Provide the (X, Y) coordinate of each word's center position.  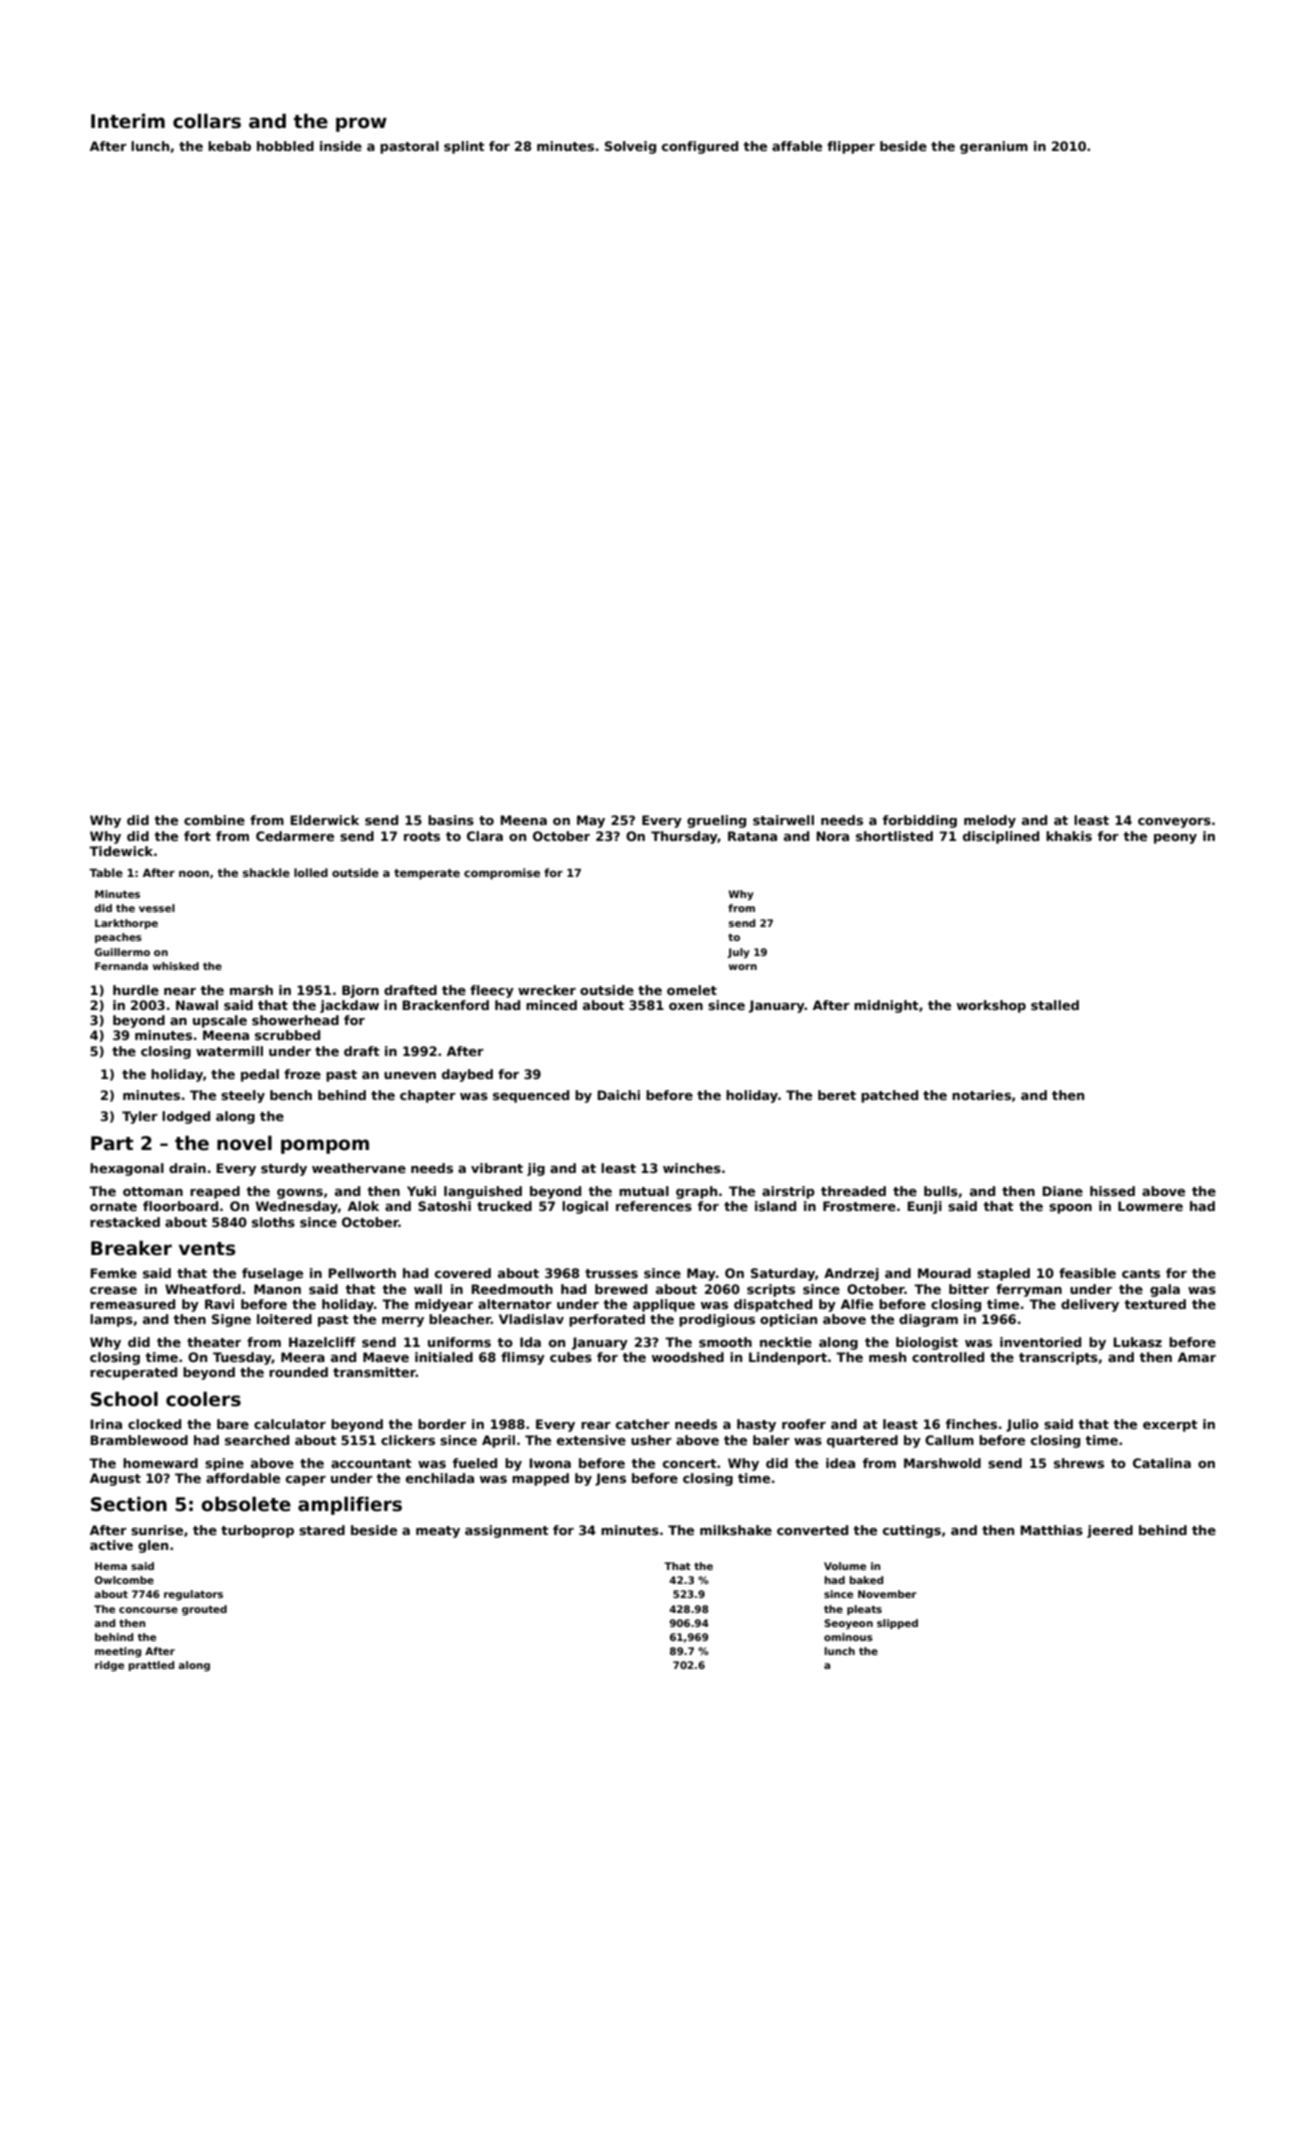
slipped (897, 1624)
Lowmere (1150, 1206)
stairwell (783, 820)
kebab (229, 146)
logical (585, 1207)
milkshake (736, 1530)
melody (990, 821)
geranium (994, 147)
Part (112, 1143)
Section (129, 1504)
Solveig (630, 147)
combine (214, 820)
